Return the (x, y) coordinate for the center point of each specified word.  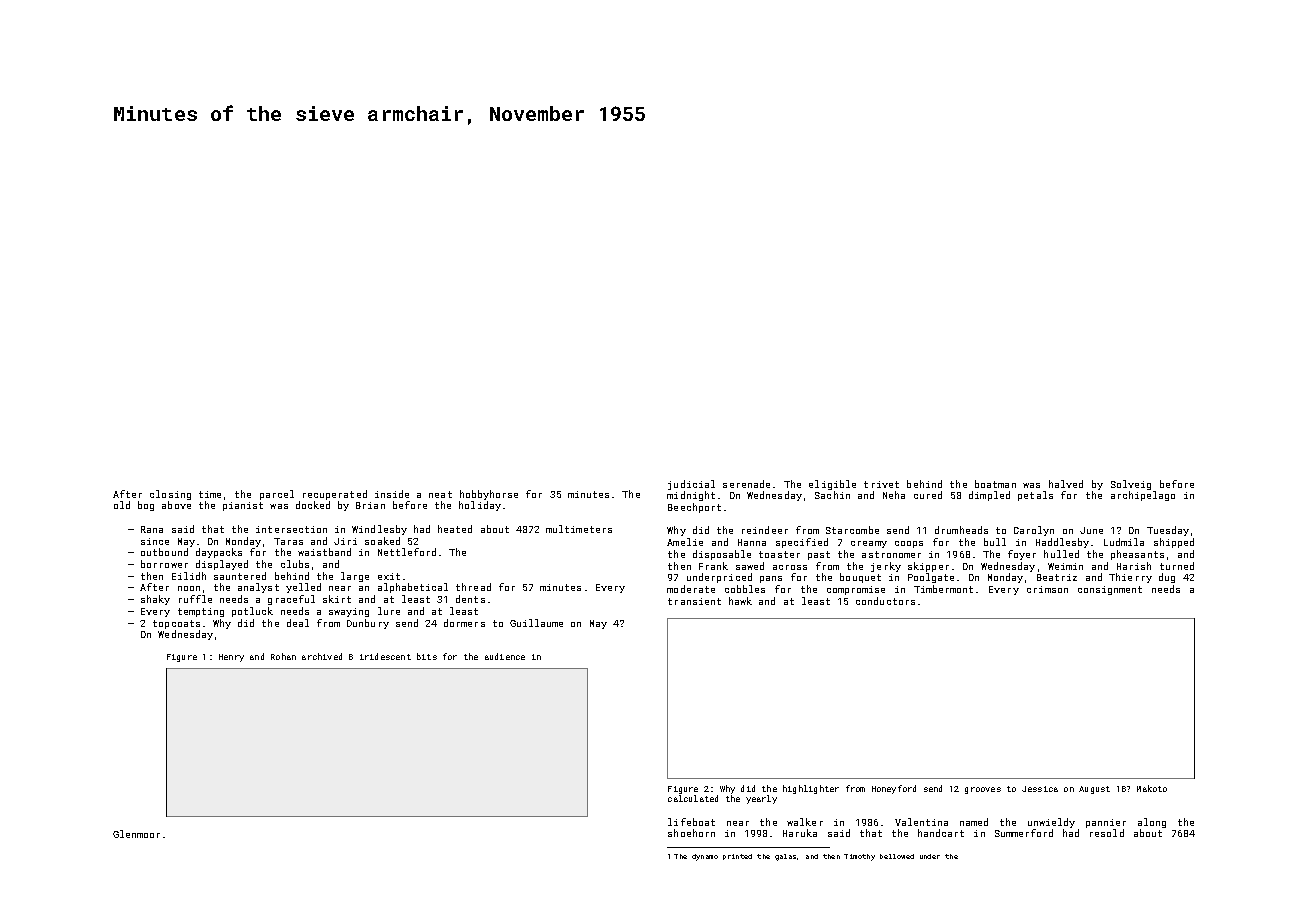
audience (505, 656)
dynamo (705, 857)
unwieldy (1051, 823)
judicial (691, 485)
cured (928, 495)
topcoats (176, 624)
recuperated (335, 495)
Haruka (800, 833)
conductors (885, 601)
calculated (693, 798)
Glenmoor (136, 834)
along (1152, 823)
